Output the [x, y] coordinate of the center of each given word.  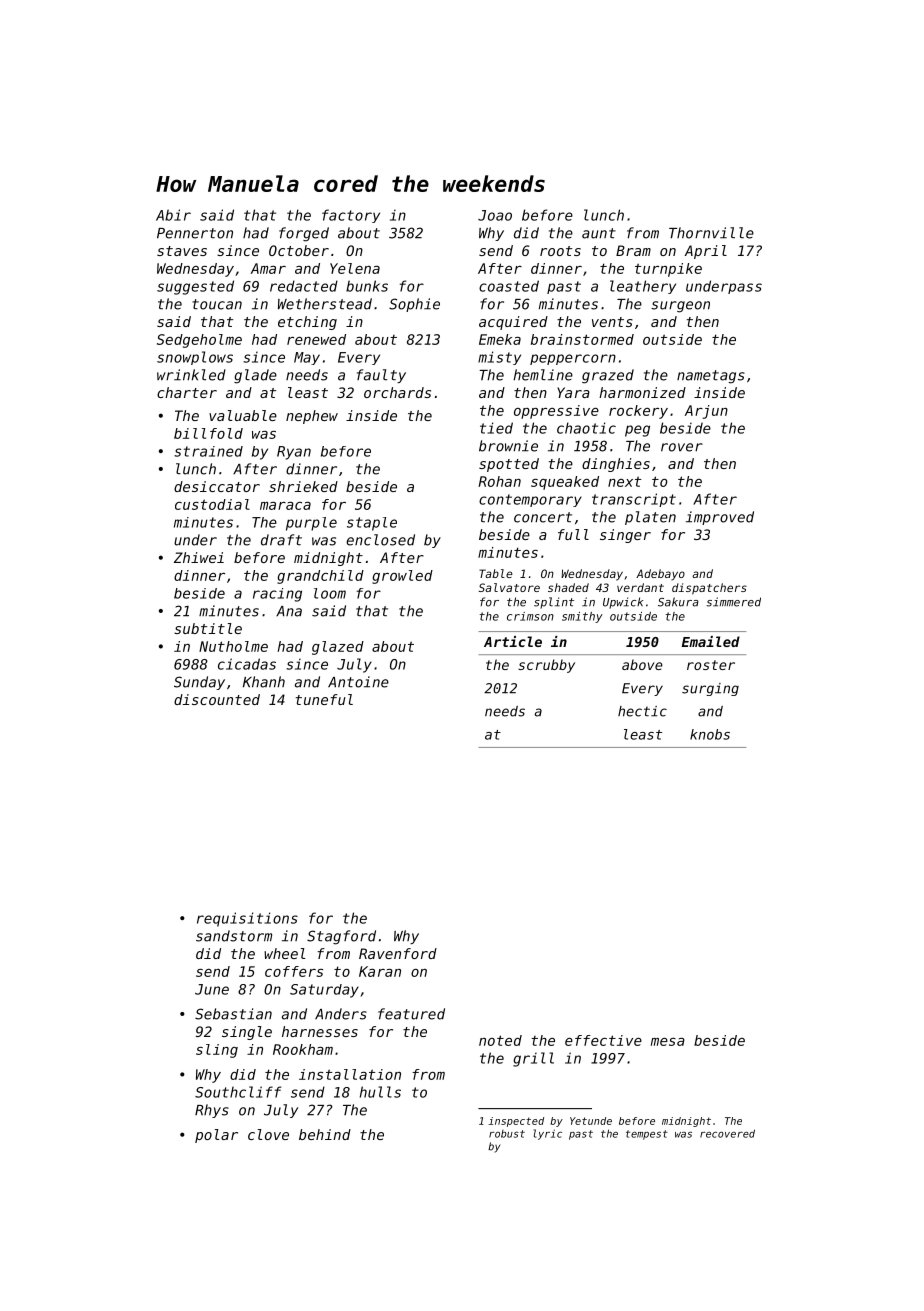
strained [208, 451]
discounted [217, 699]
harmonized [642, 392]
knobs [710, 734]
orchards [397, 392]
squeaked [565, 483]
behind [325, 1134]
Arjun [706, 412]
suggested [195, 287]
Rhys [212, 1111]
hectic [642, 711]
